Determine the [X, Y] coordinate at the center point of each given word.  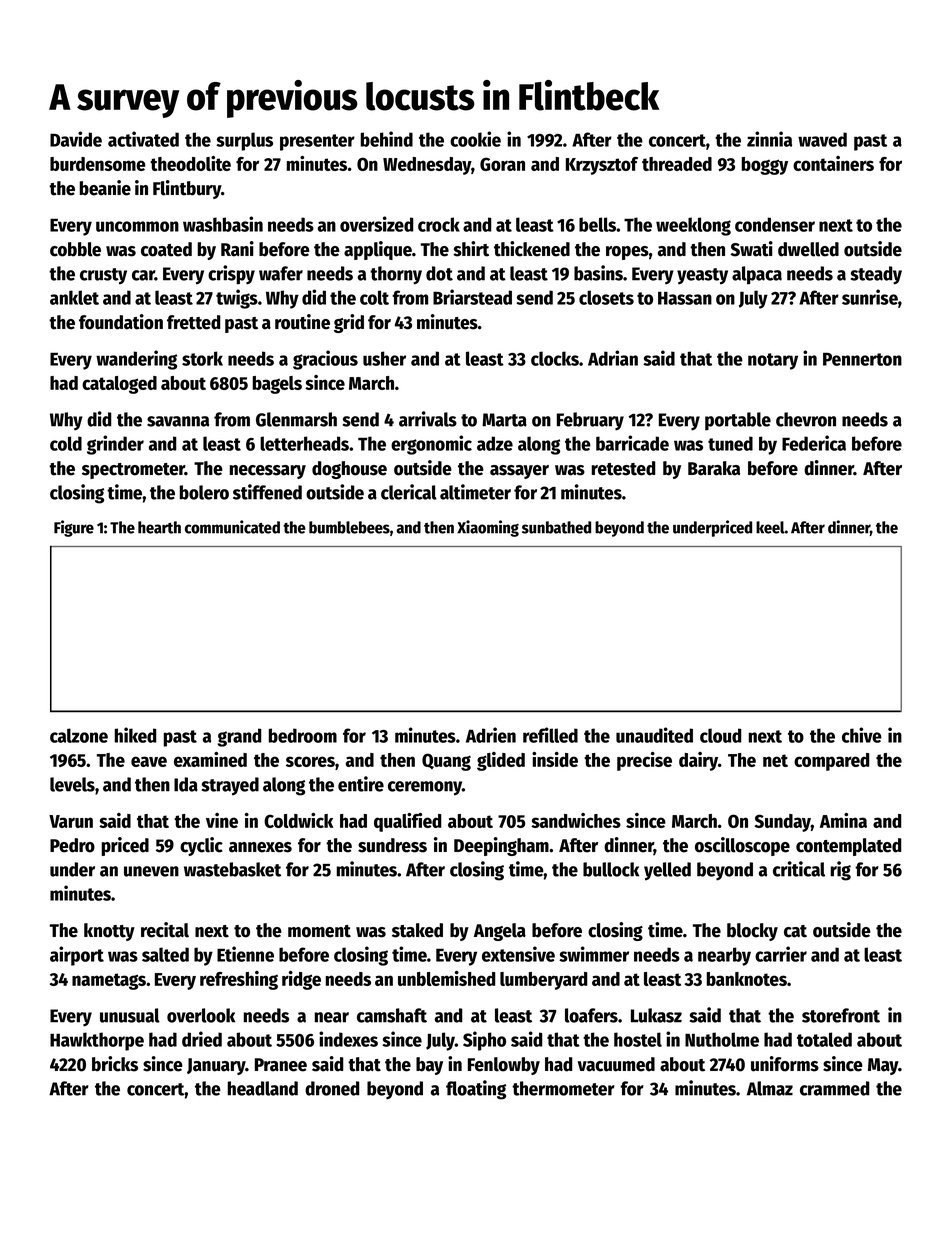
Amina [843, 820]
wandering [136, 360]
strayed [230, 786]
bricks [115, 1064]
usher [384, 358]
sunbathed [556, 527]
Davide [76, 139]
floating [476, 1090]
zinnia [769, 139]
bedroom [303, 735]
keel [770, 527]
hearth [159, 527]
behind [387, 139]
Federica [814, 443]
